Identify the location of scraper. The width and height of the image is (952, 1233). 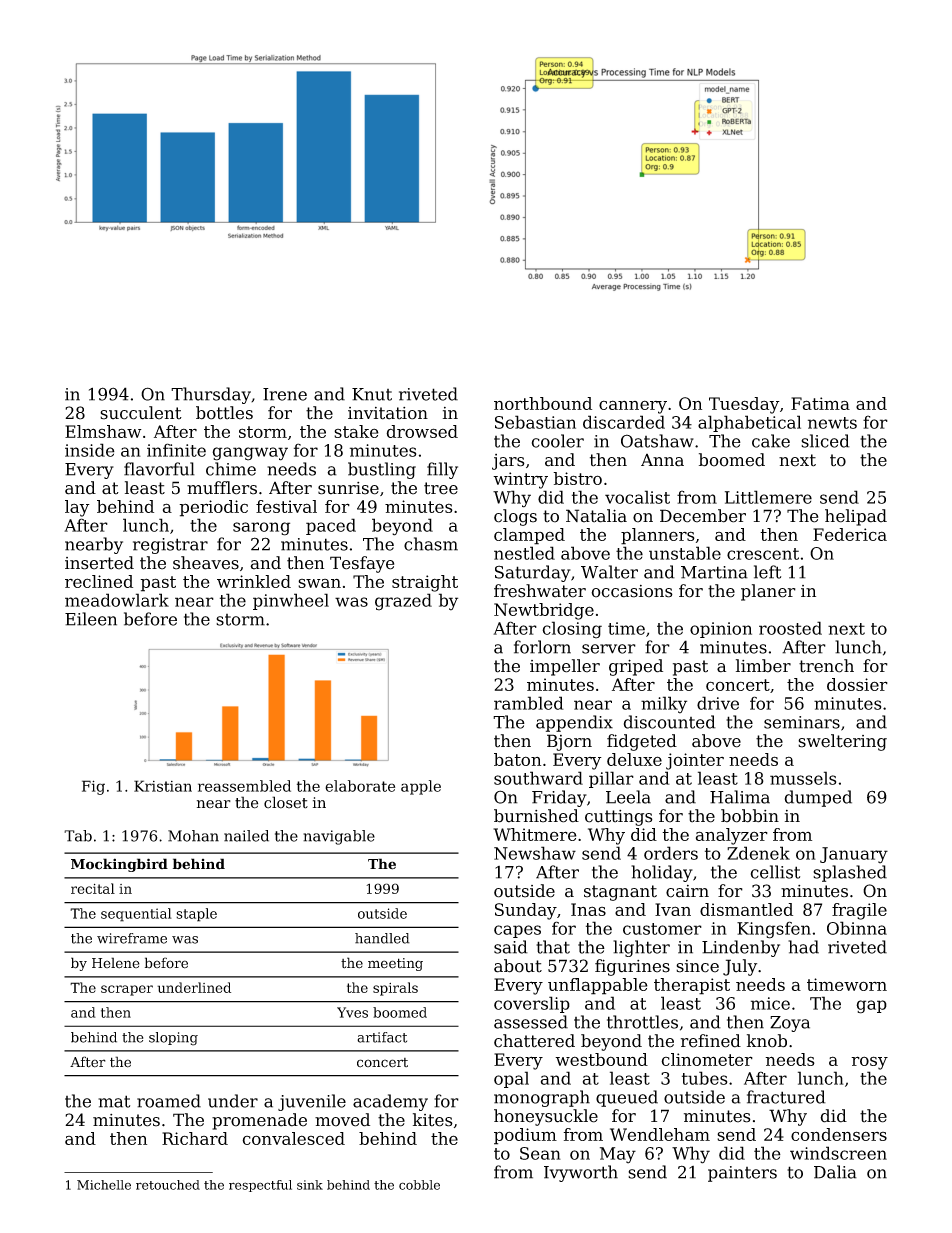
(127, 990).
